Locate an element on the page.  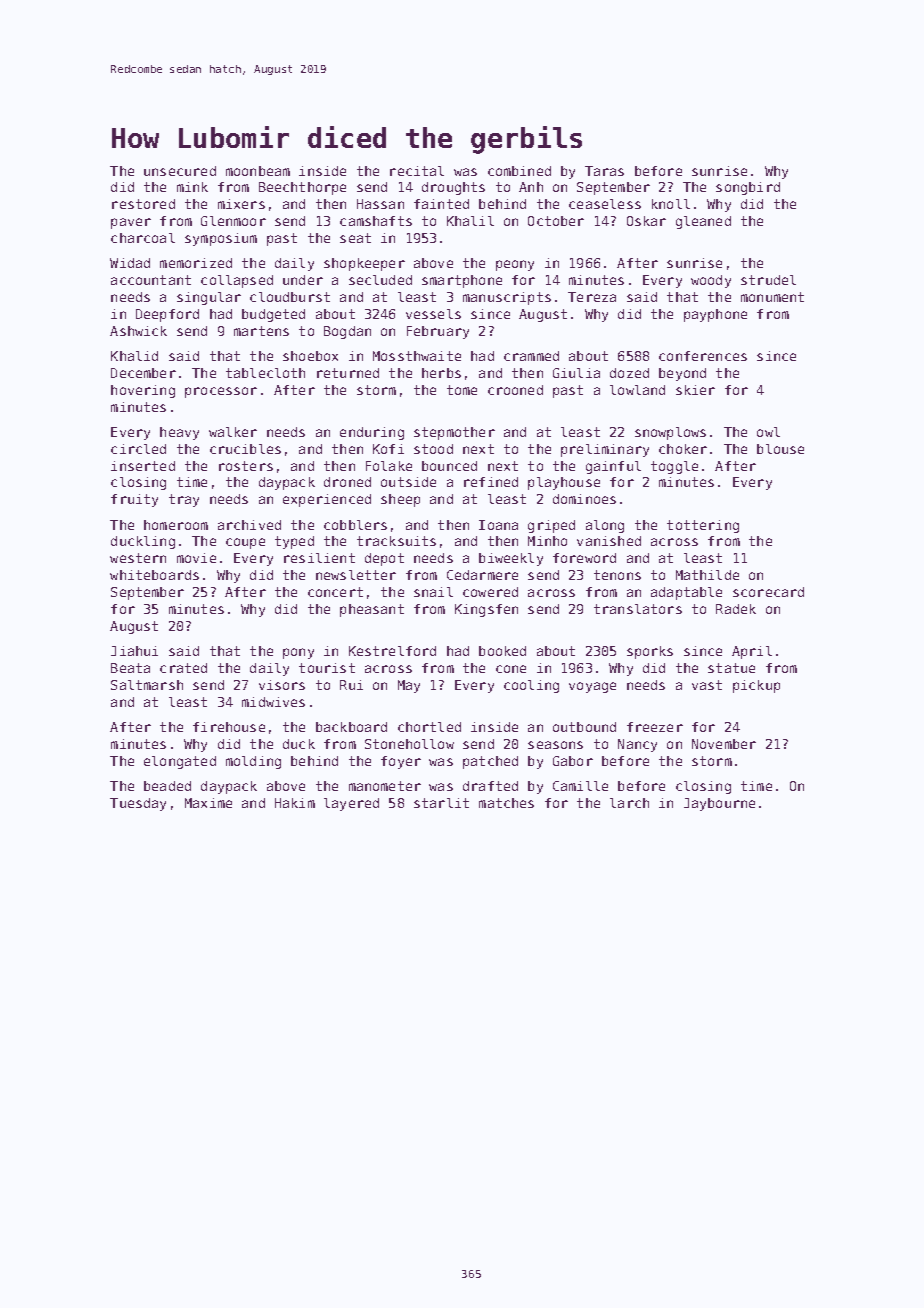
toggle is located at coordinates (674, 467).
